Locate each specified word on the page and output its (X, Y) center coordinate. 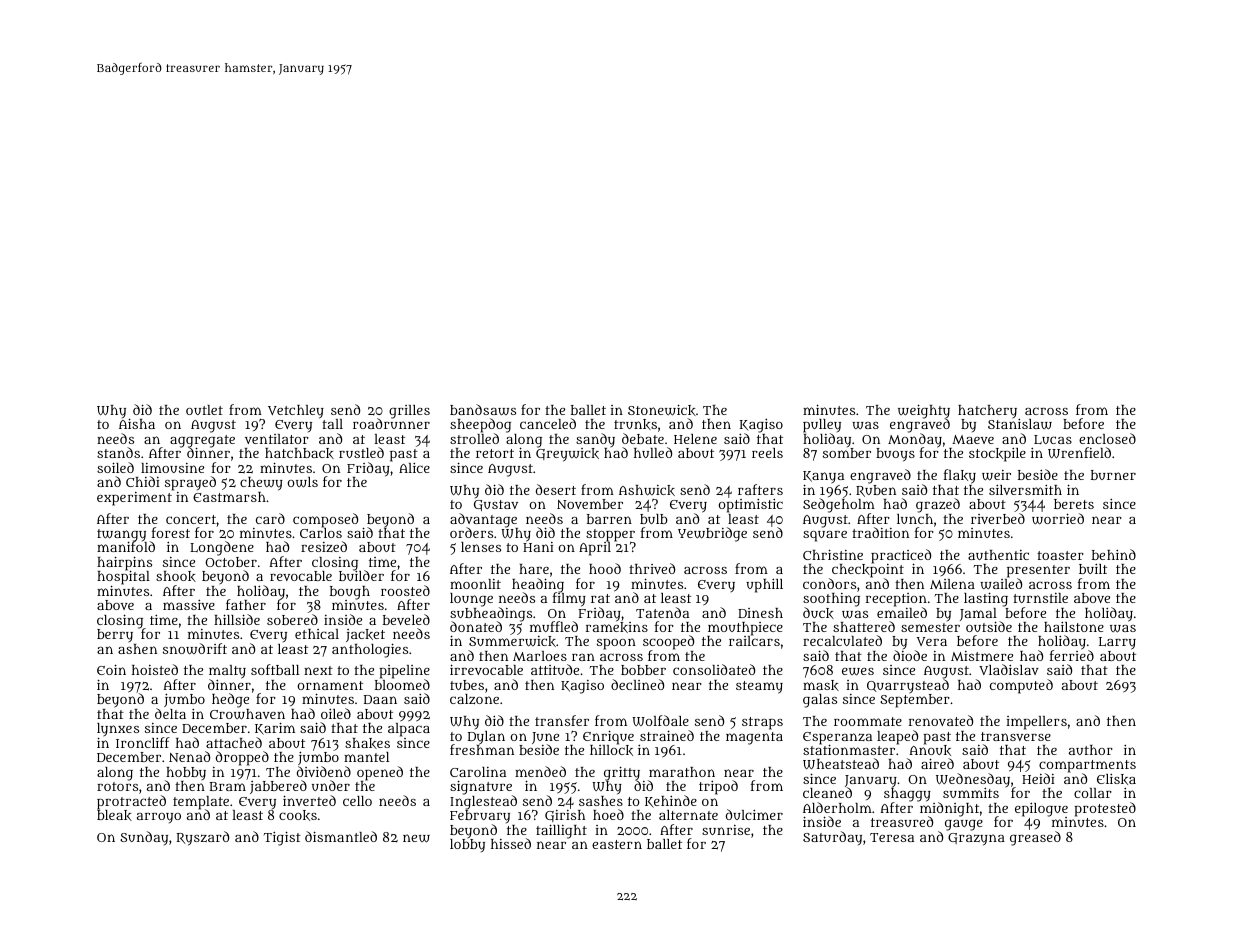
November (590, 504)
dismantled (341, 836)
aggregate (202, 441)
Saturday (832, 838)
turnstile (1040, 598)
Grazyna (976, 839)
